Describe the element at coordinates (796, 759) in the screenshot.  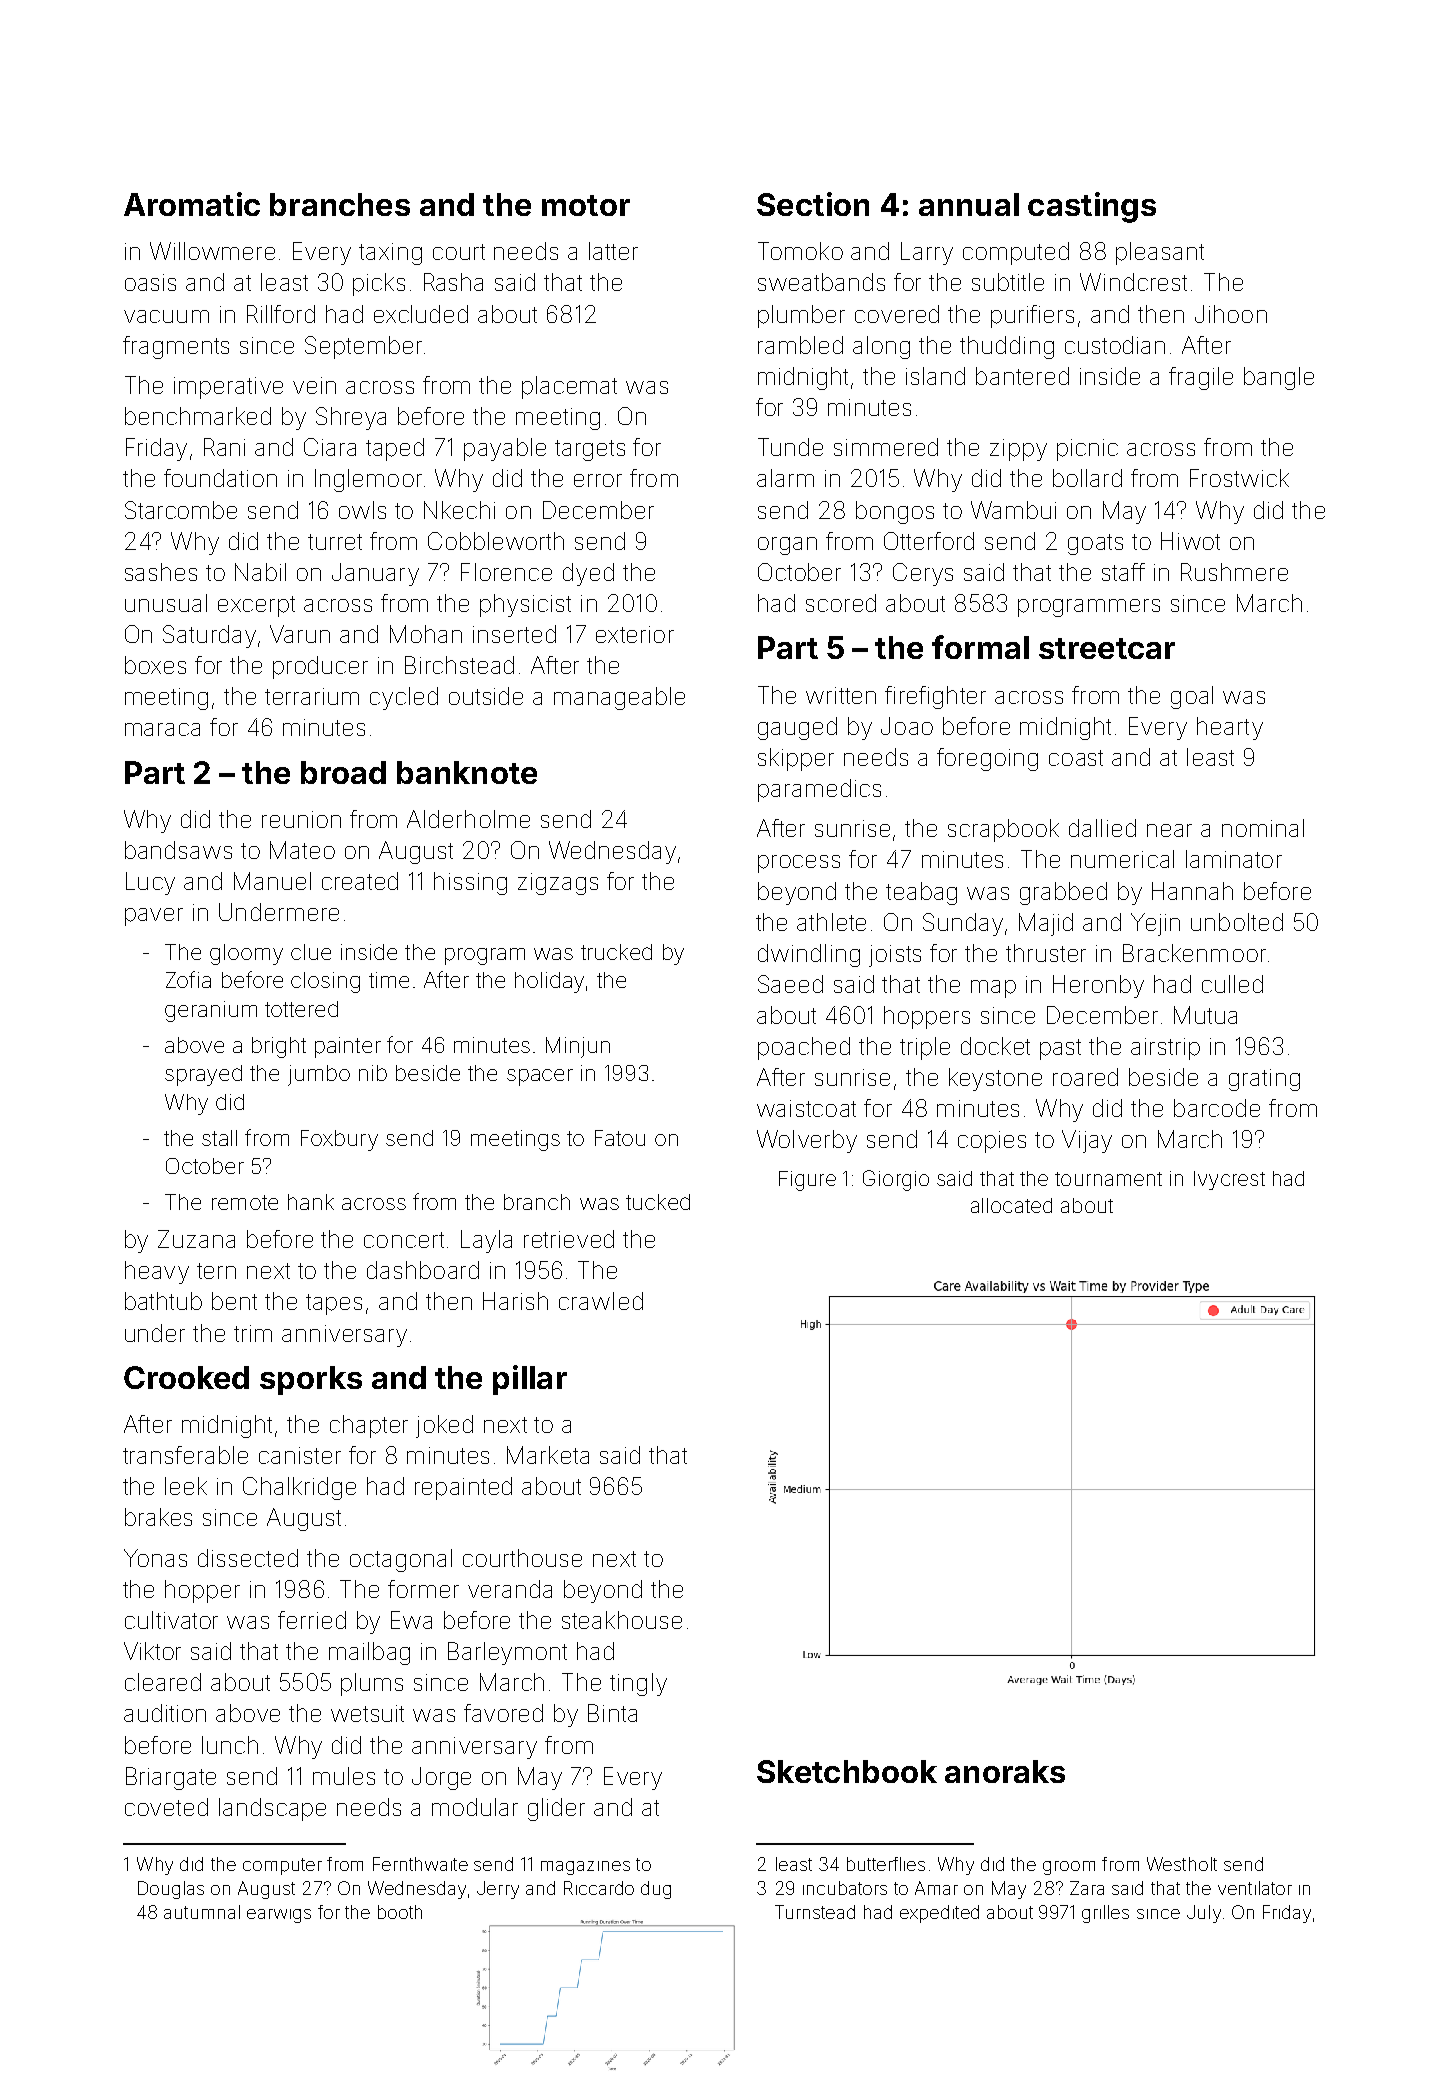
I see `skipper` at that location.
